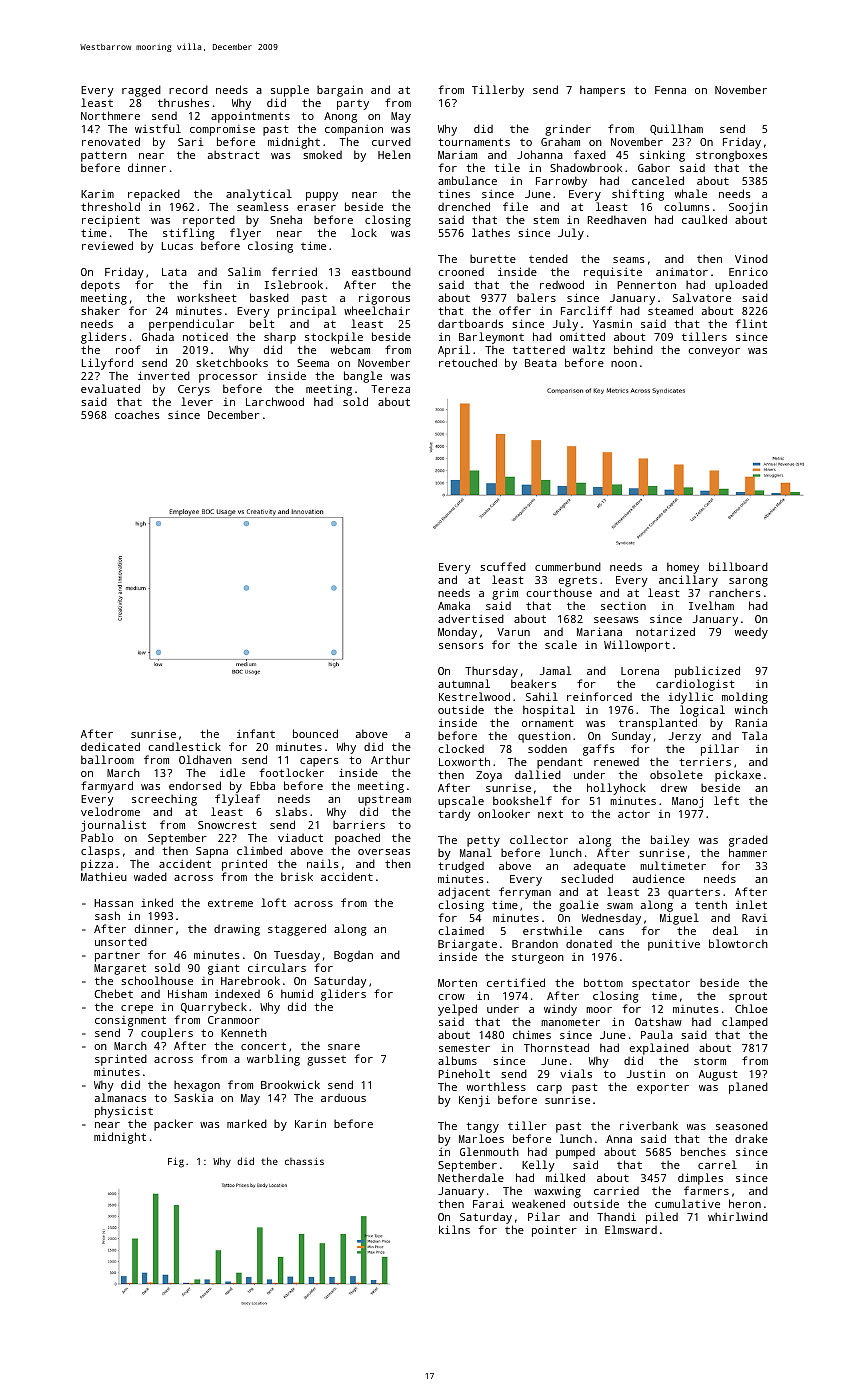  Describe the element at coordinates (188, 89) in the image. I see `record` at that location.
